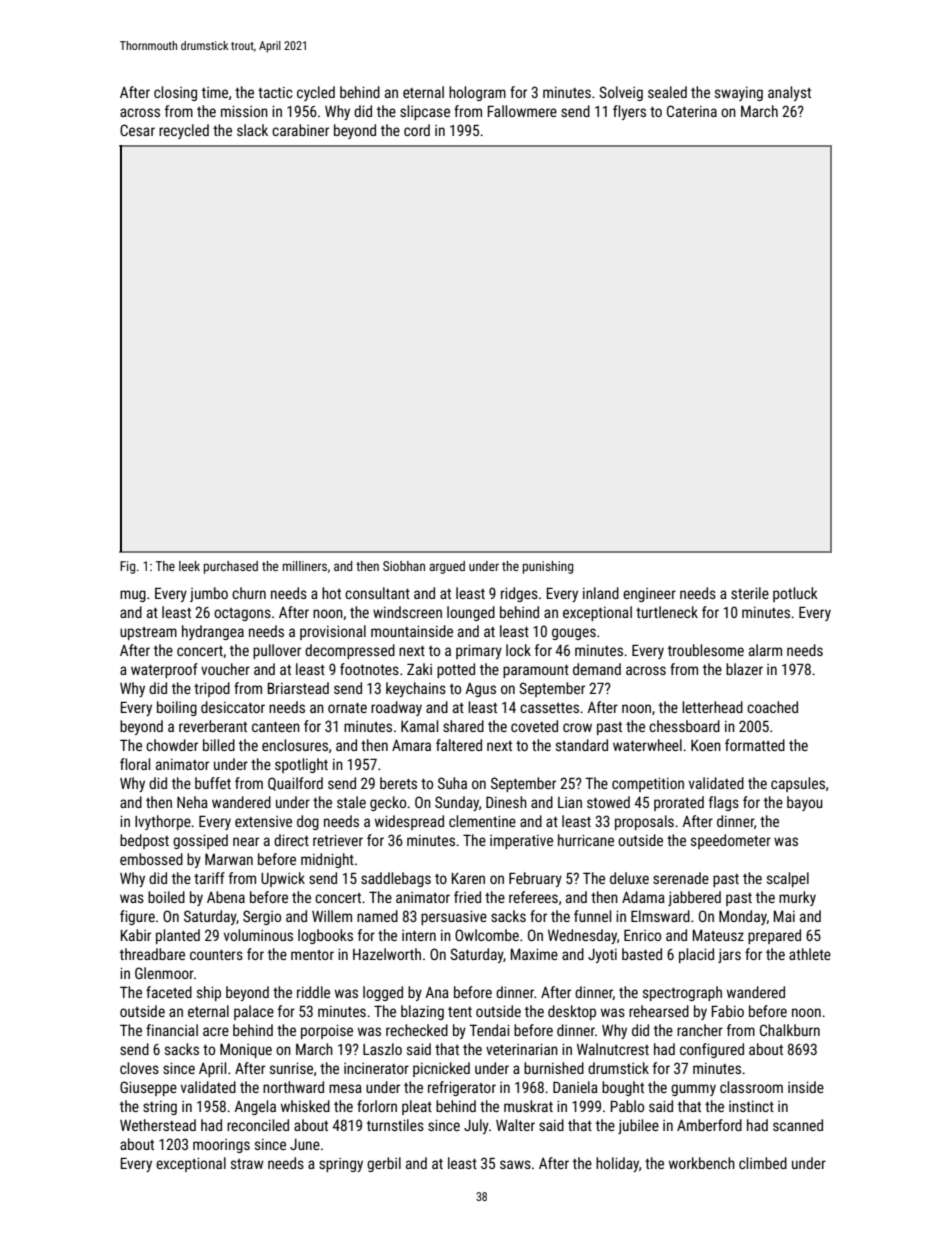 This page has width=952, height=1233. What do you see at coordinates (460, 1012) in the page?
I see `tent` at bounding box center [460, 1012].
